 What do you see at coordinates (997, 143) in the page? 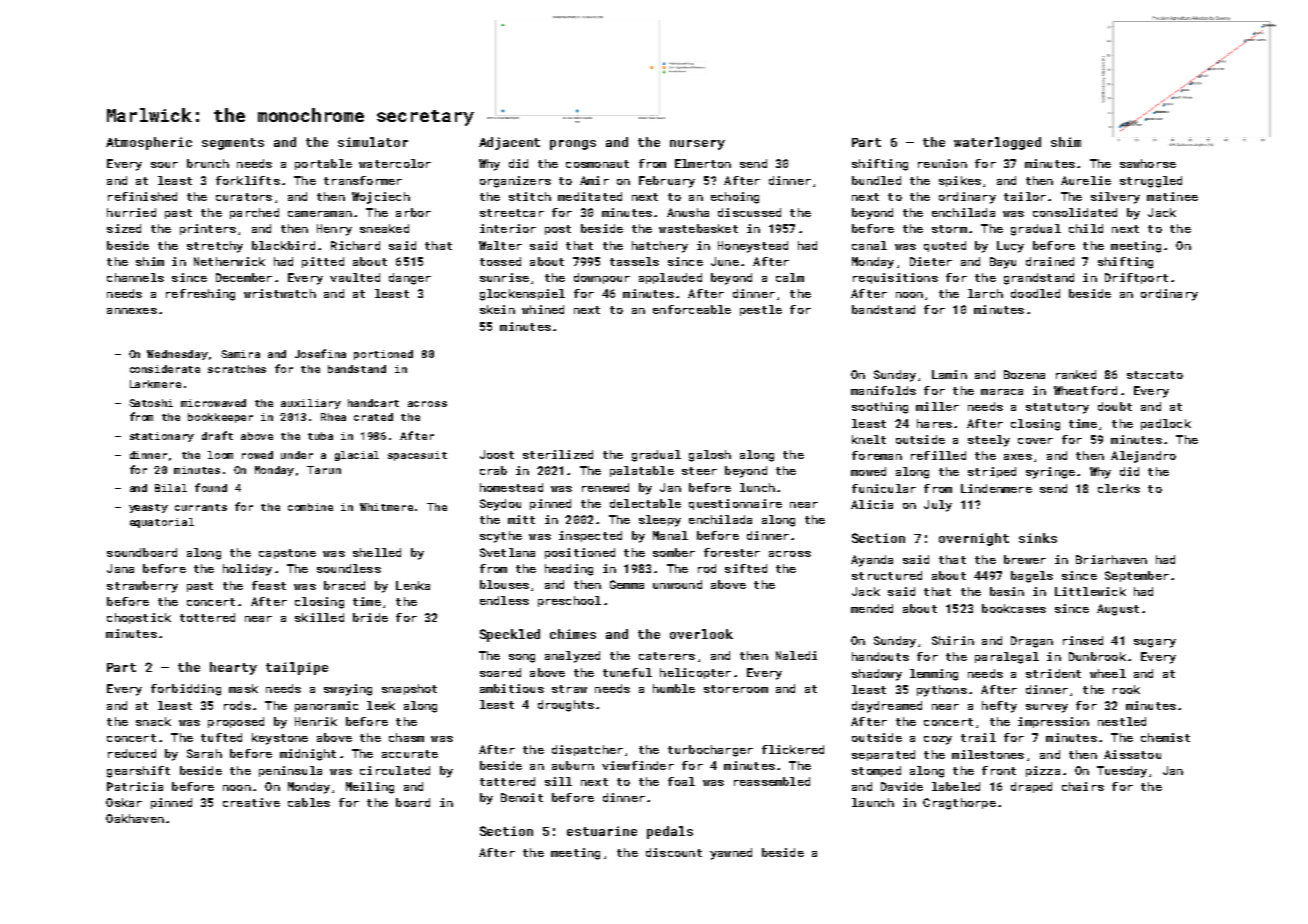
I see `waterlogged` at bounding box center [997, 143].
